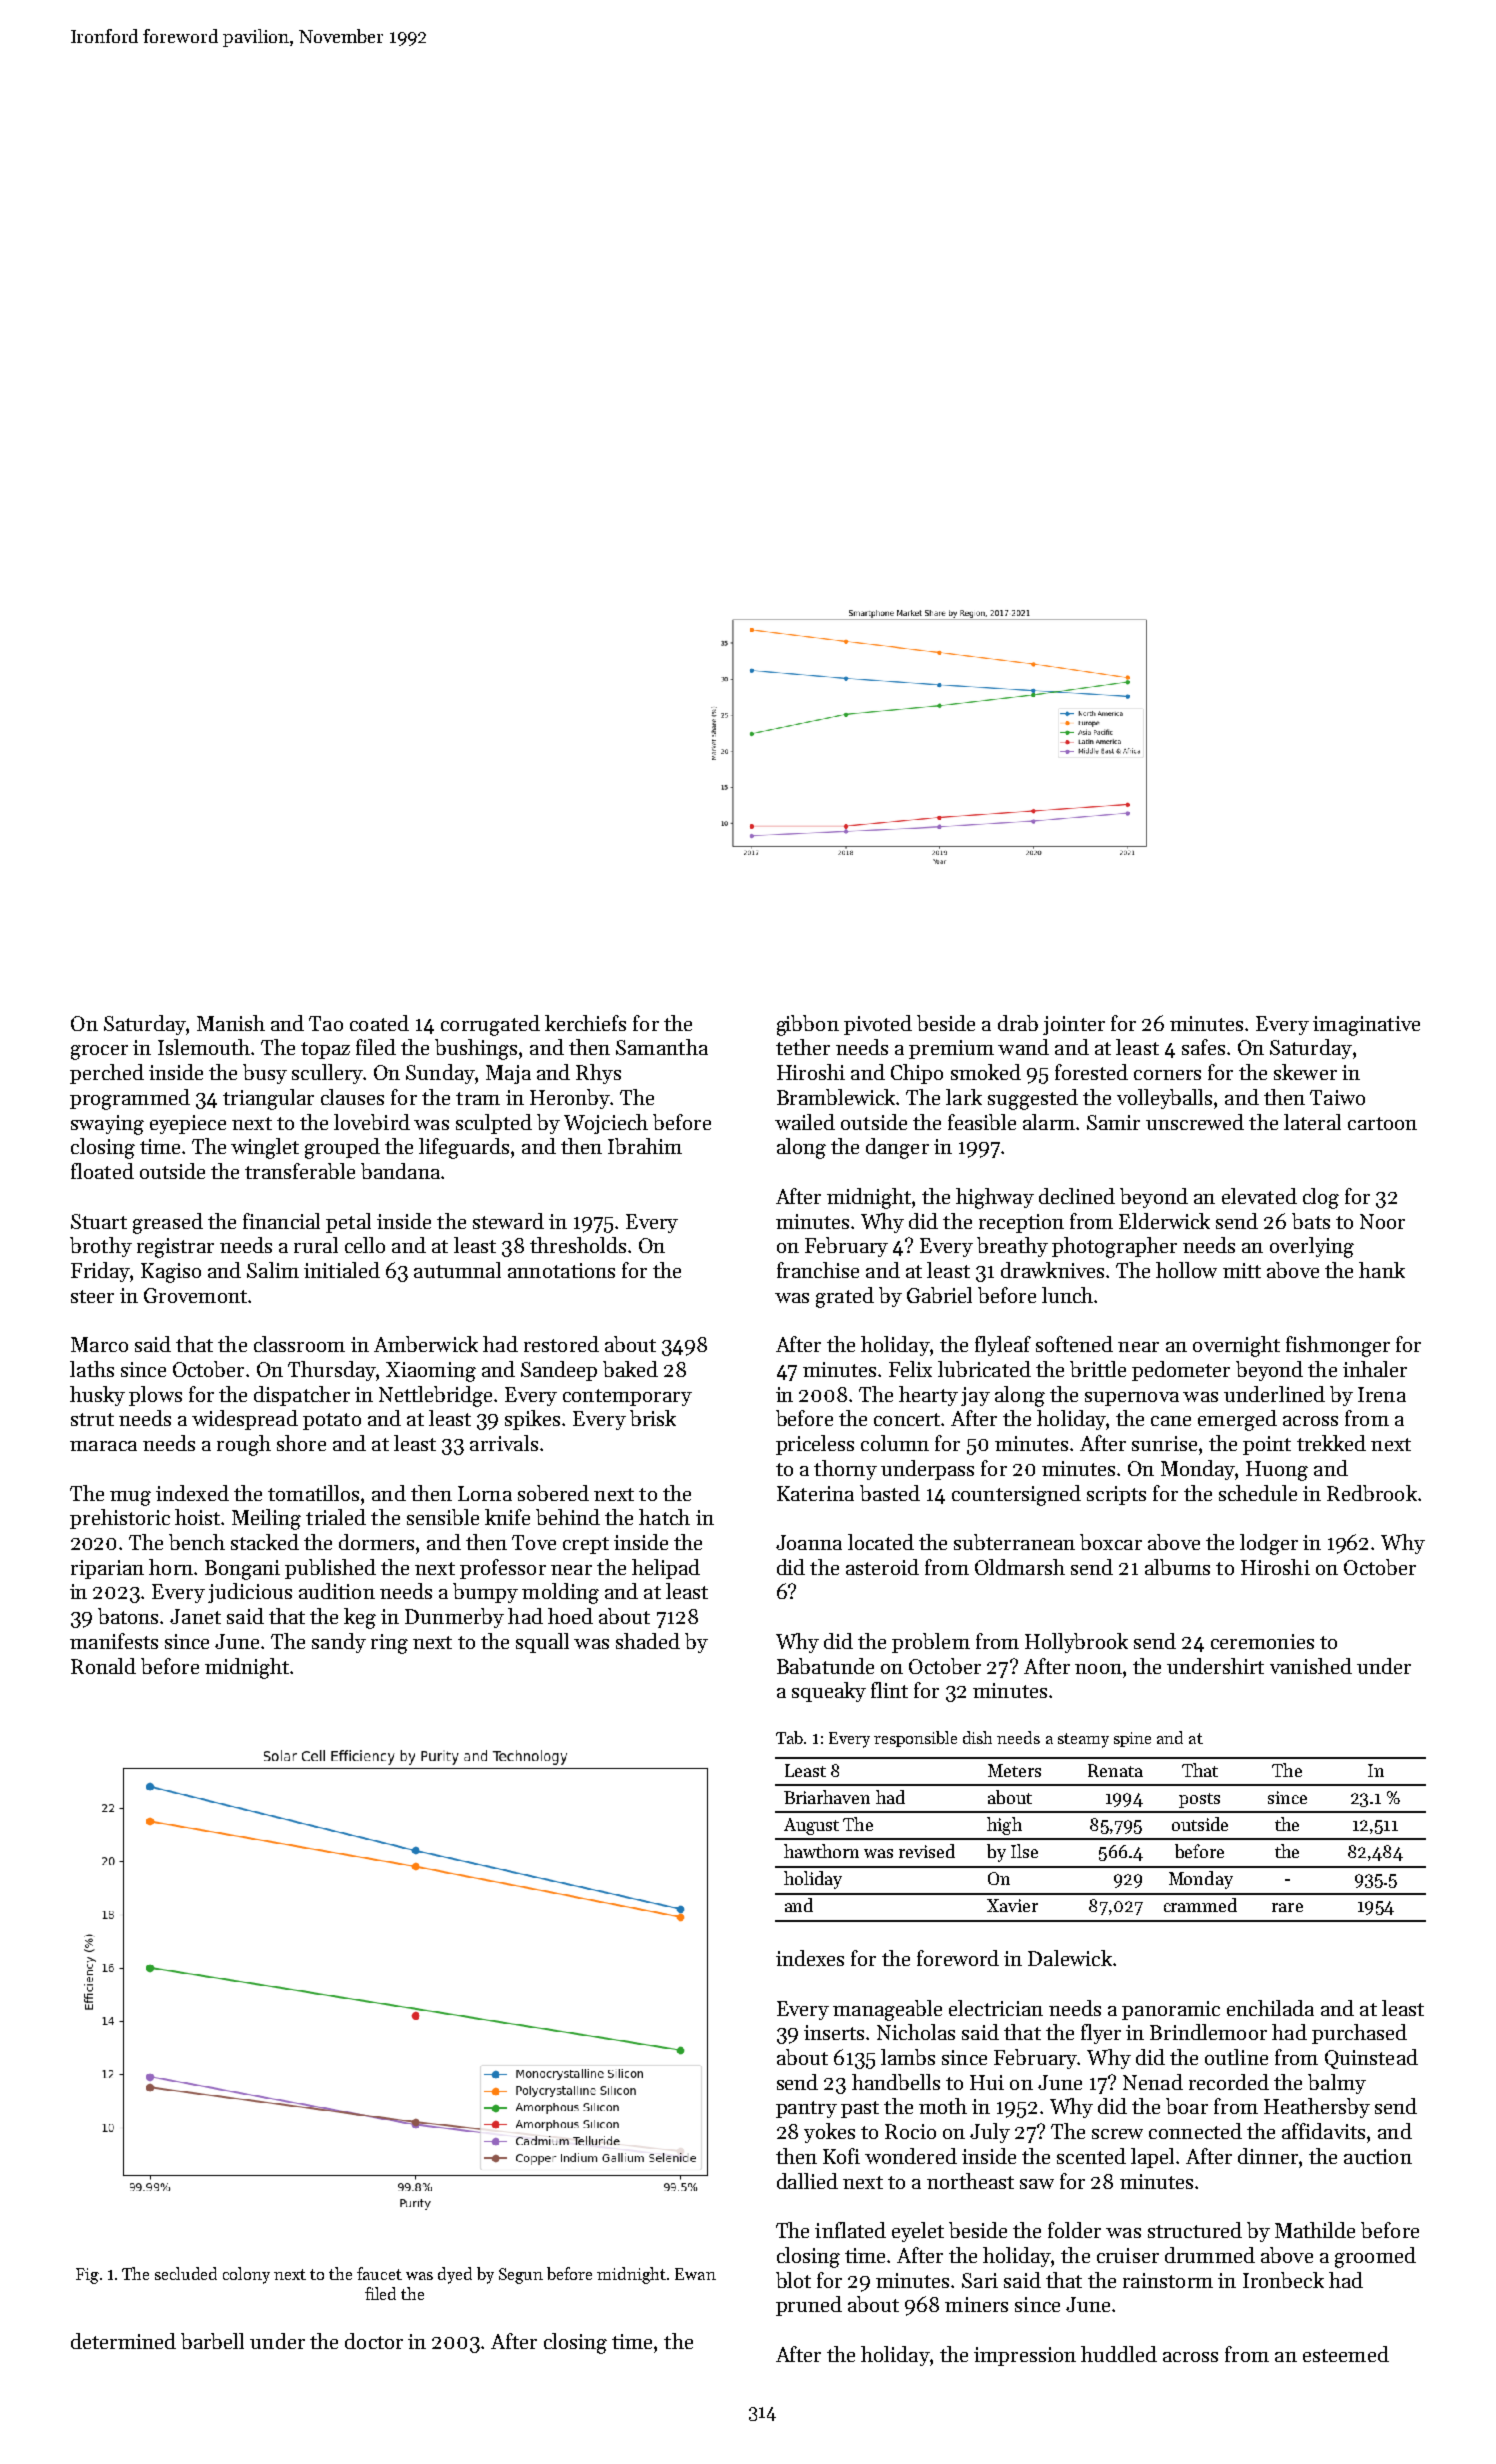 This screenshot has width=1496, height=2464. I want to click on lapel, so click(1152, 2158).
